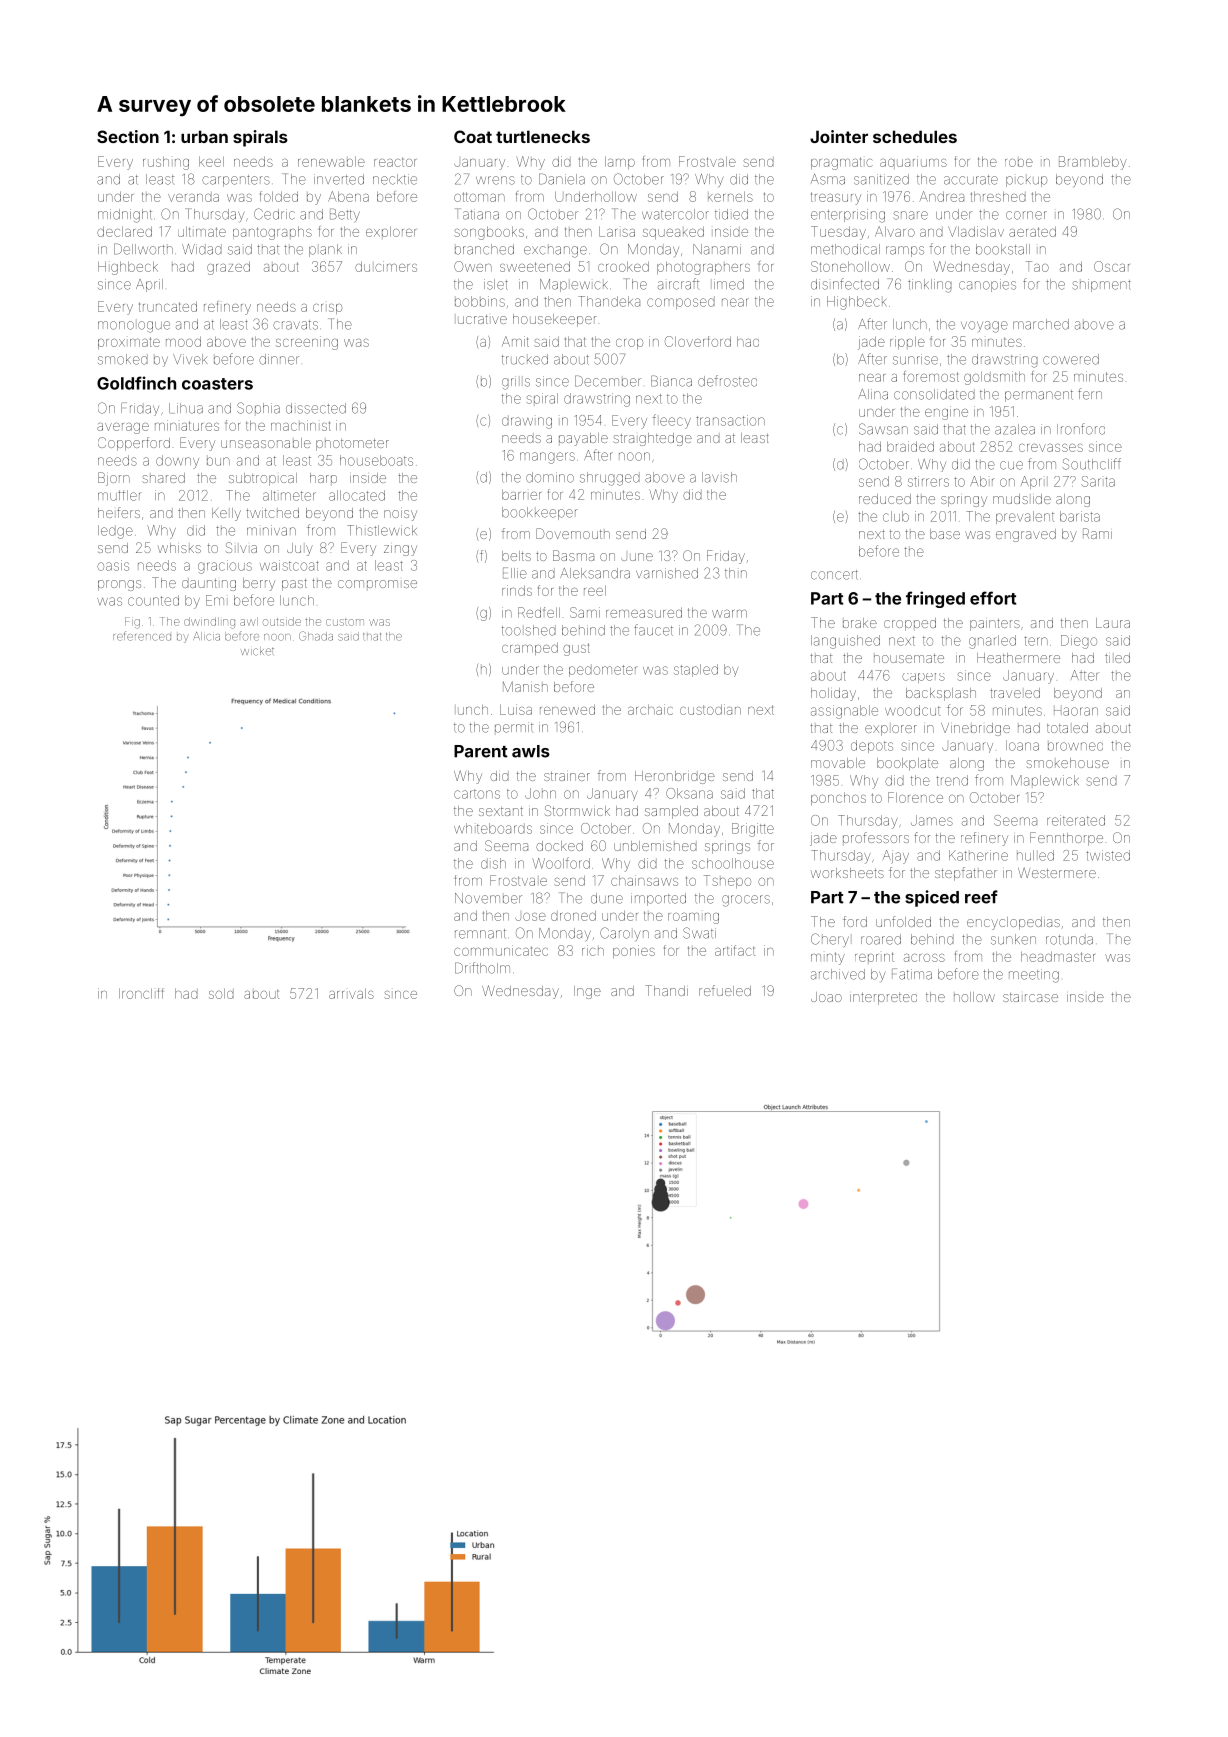 This image has height=1737, width=1228. Describe the element at coordinates (351, 994) in the image. I see `arrivals` at that location.
